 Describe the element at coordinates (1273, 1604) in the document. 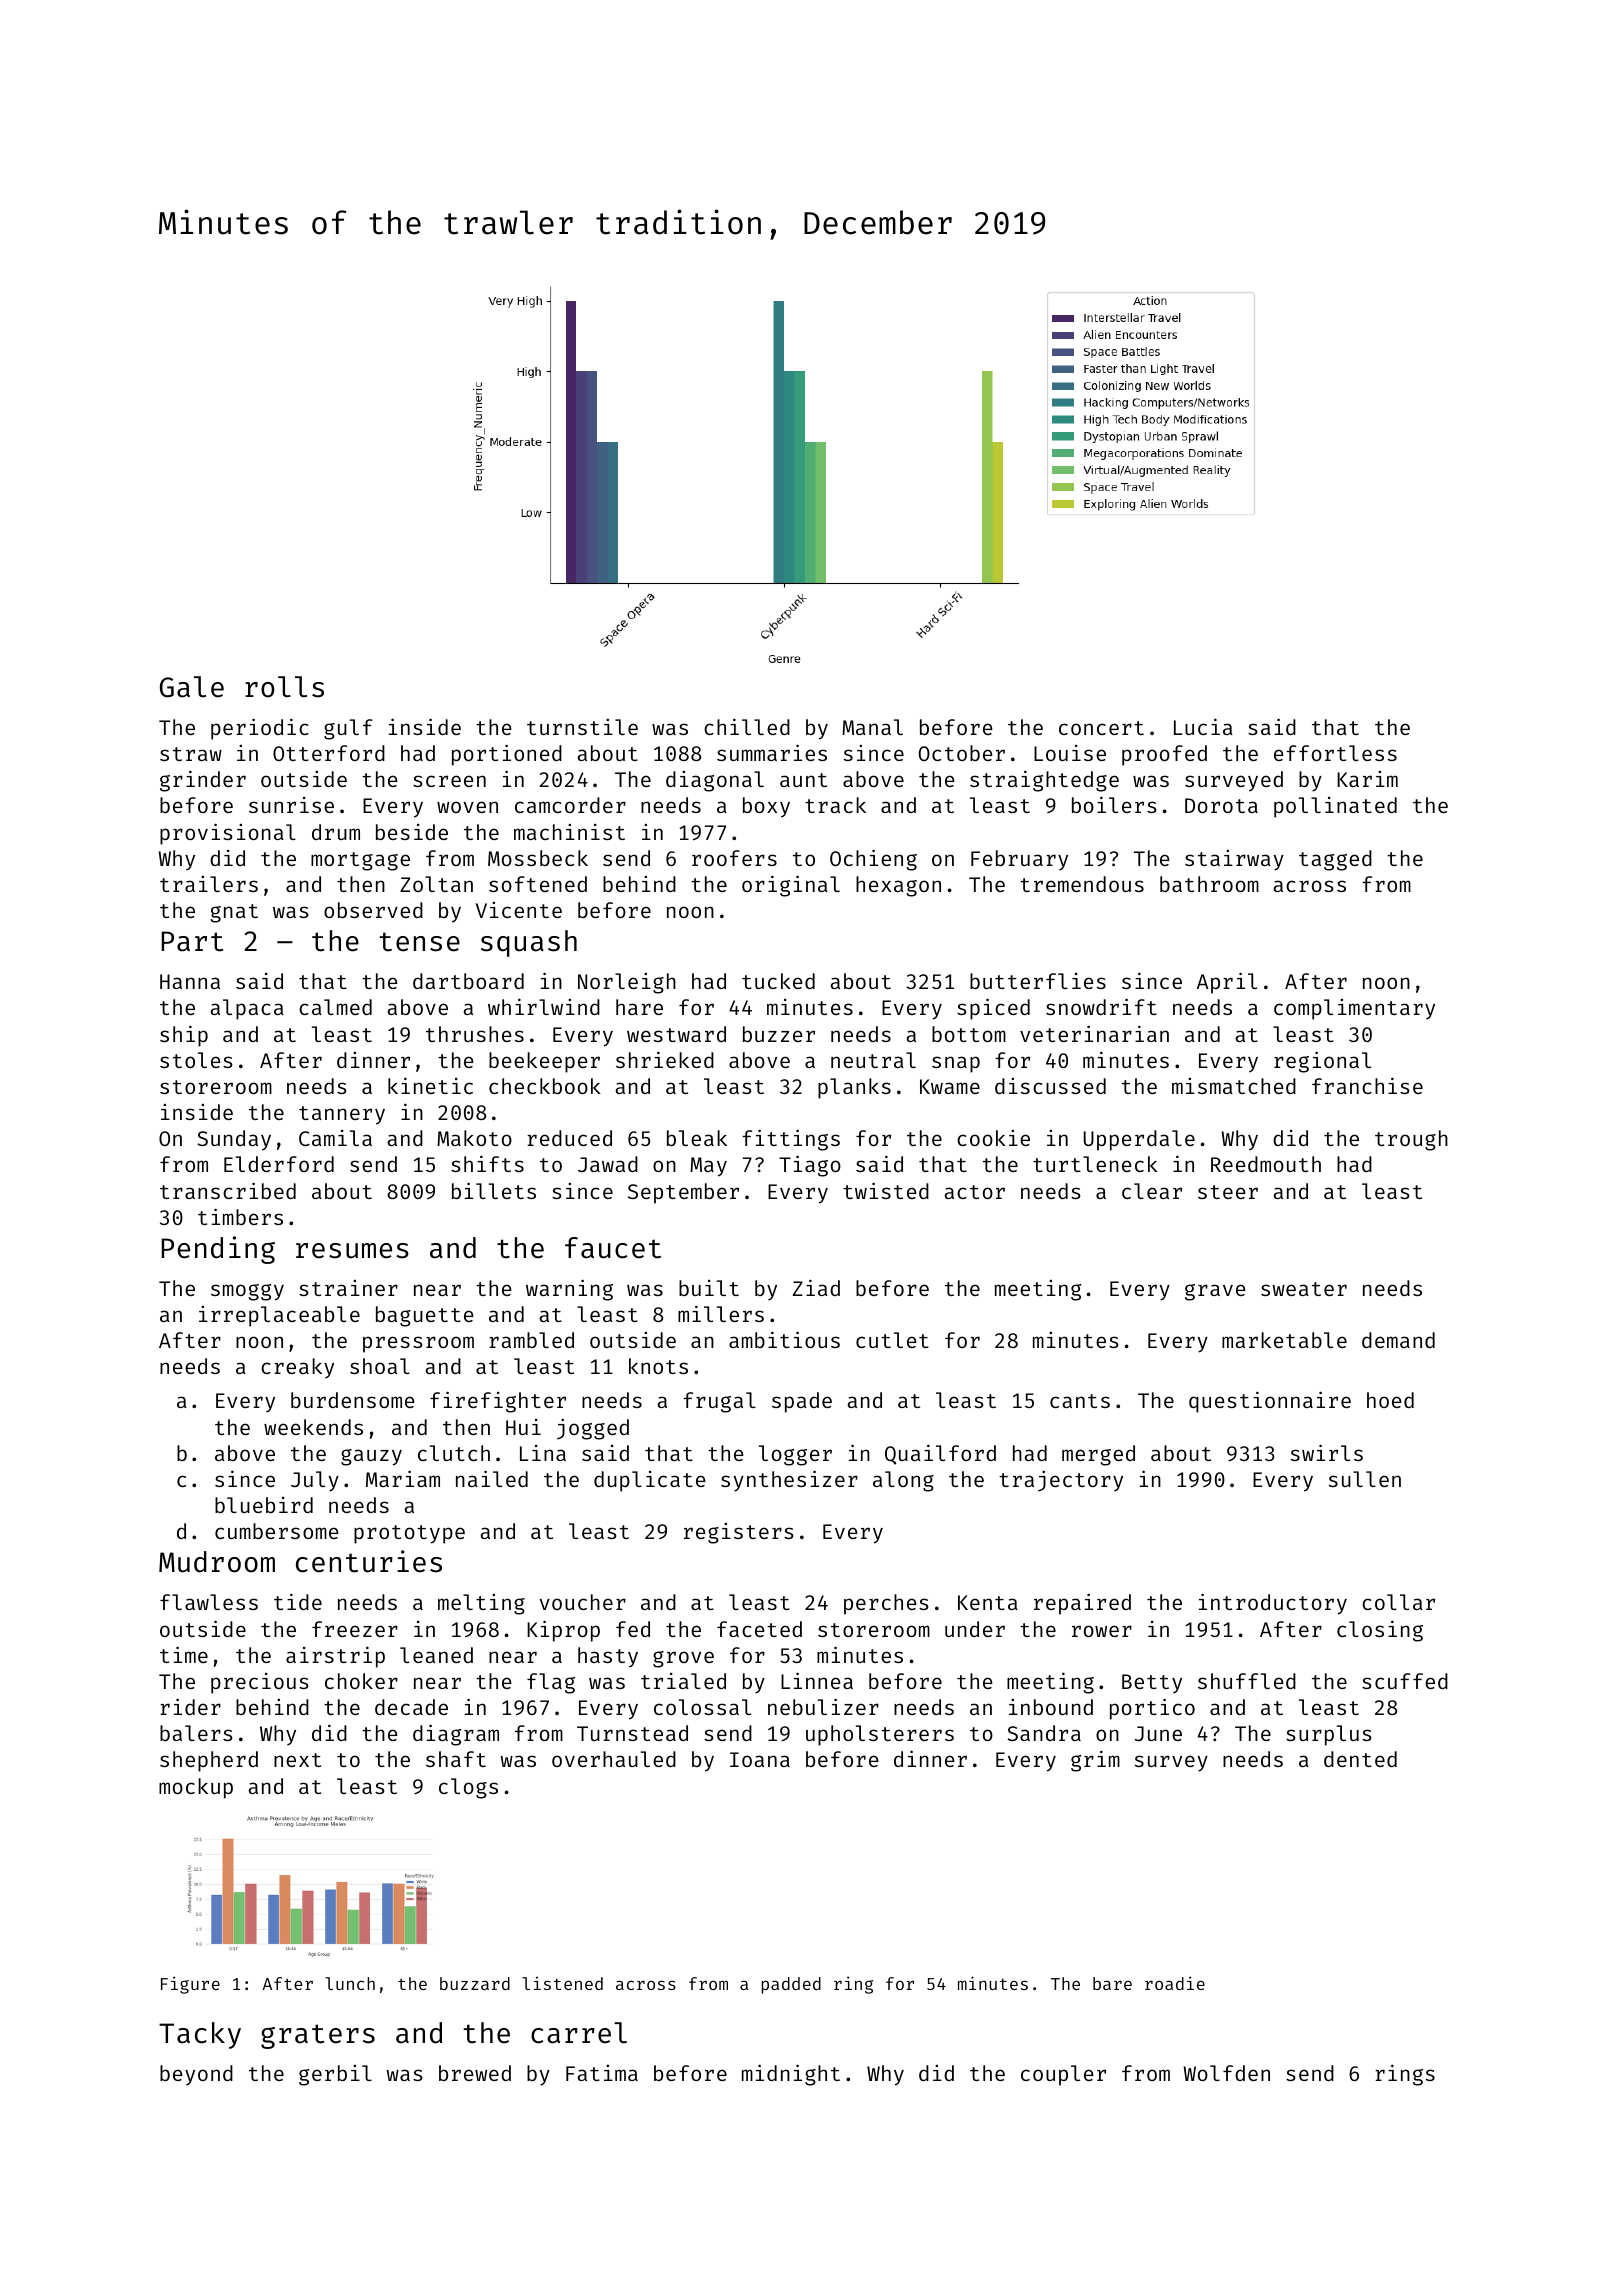

I see `introductory` at that location.
